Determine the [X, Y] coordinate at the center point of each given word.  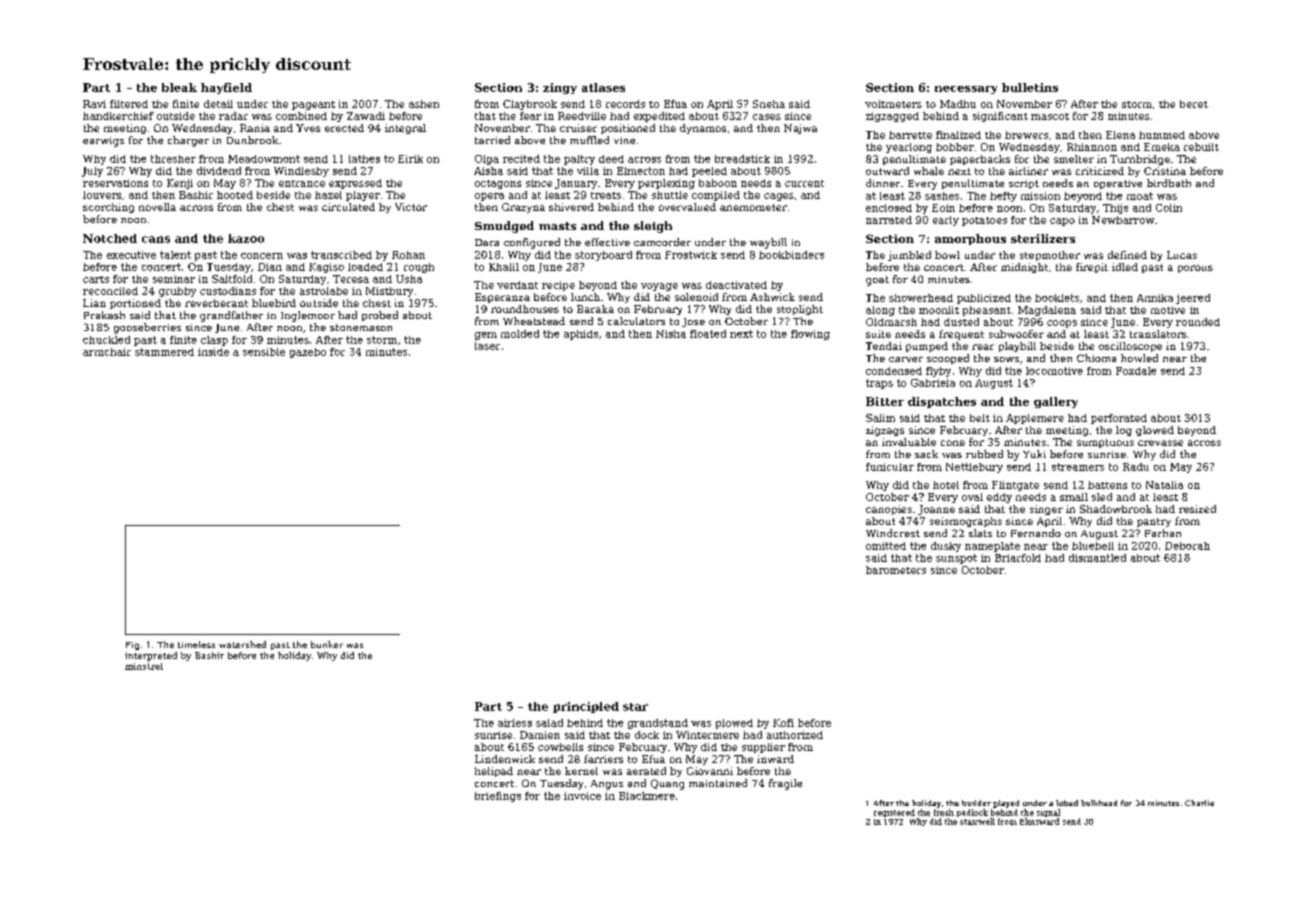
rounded [1198, 322]
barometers [896, 570]
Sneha [769, 104]
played [1006, 804]
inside [213, 352]
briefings [498, 797]
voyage [659, 287]
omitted [886, 546]
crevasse [1160, 443]
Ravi [94, 104]
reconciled [110, 291]
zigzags [885, 431]
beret [1194, 104]
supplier [763, 748]
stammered [164, 352]
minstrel [144, 666]
